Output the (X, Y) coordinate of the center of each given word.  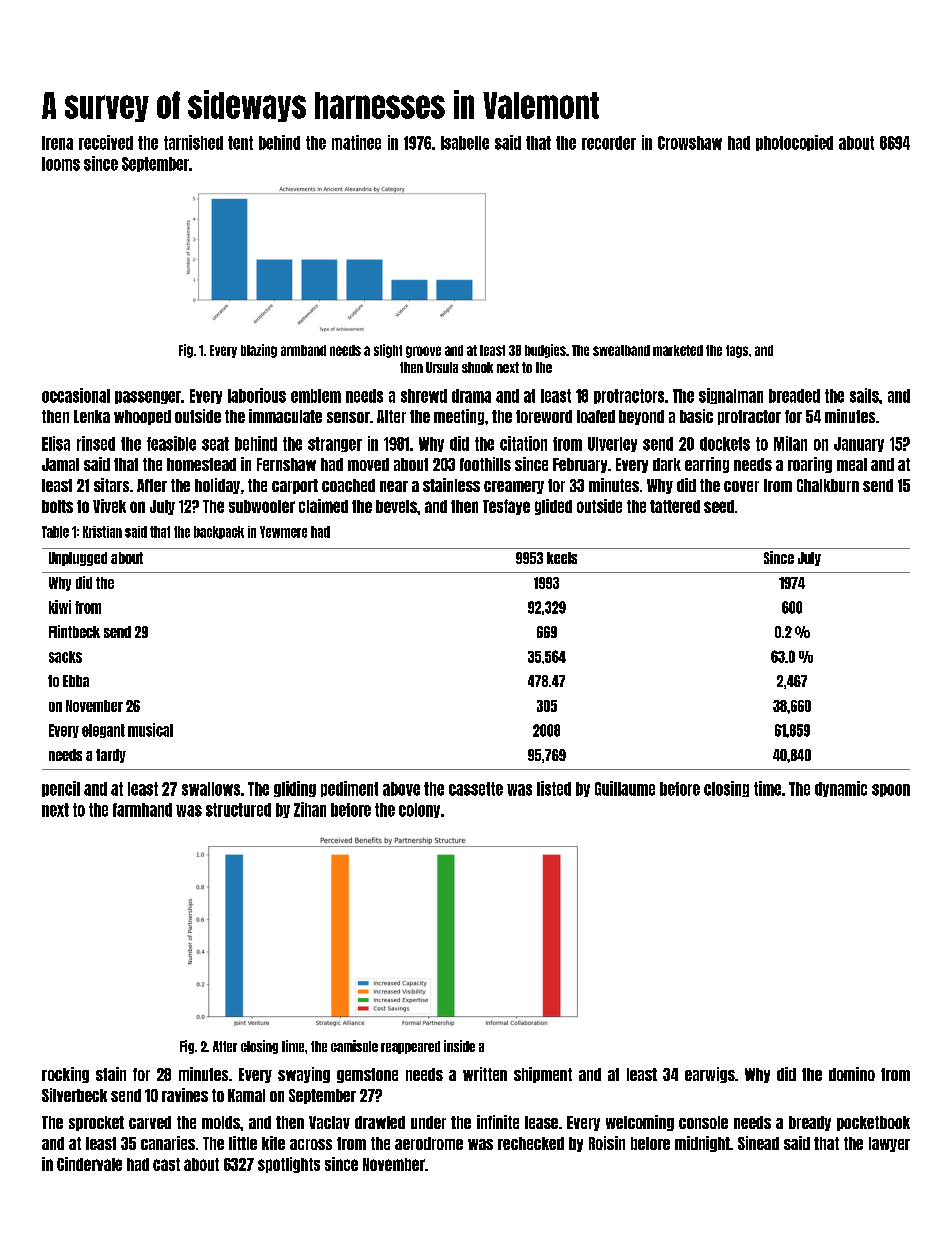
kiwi (60, 607)
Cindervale (89, 1164)
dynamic (841, 789)
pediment (349, 789)
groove (423, 352)
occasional (76, 395)
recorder (609, 143)
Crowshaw (690, 143)
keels (562, 558)
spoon (891, 790)
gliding (295, 789)
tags (737, 351)
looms (61, 164)
